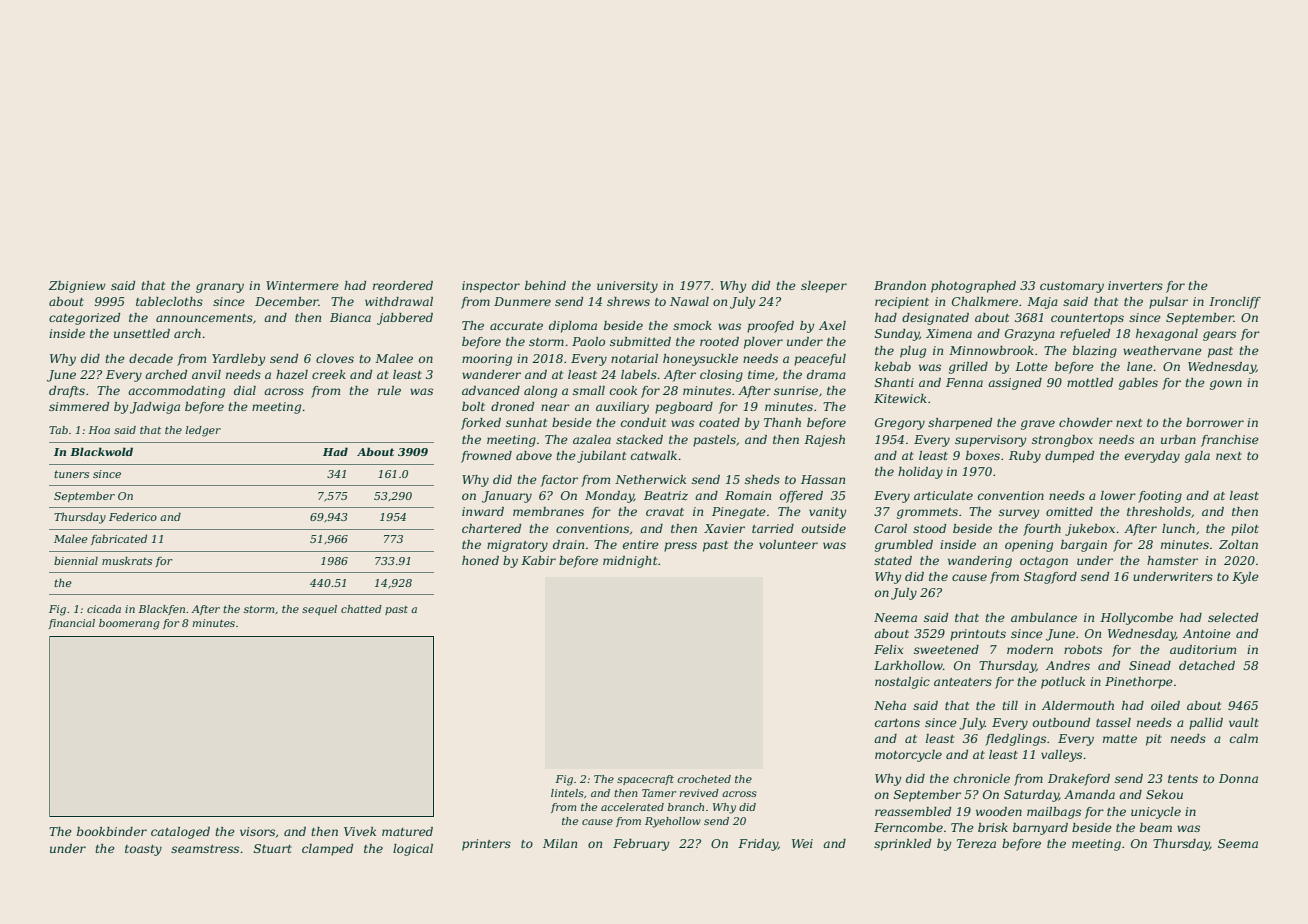 This screenshot has height=924, width=1308. I want to click on rule, so click(389, 390).
